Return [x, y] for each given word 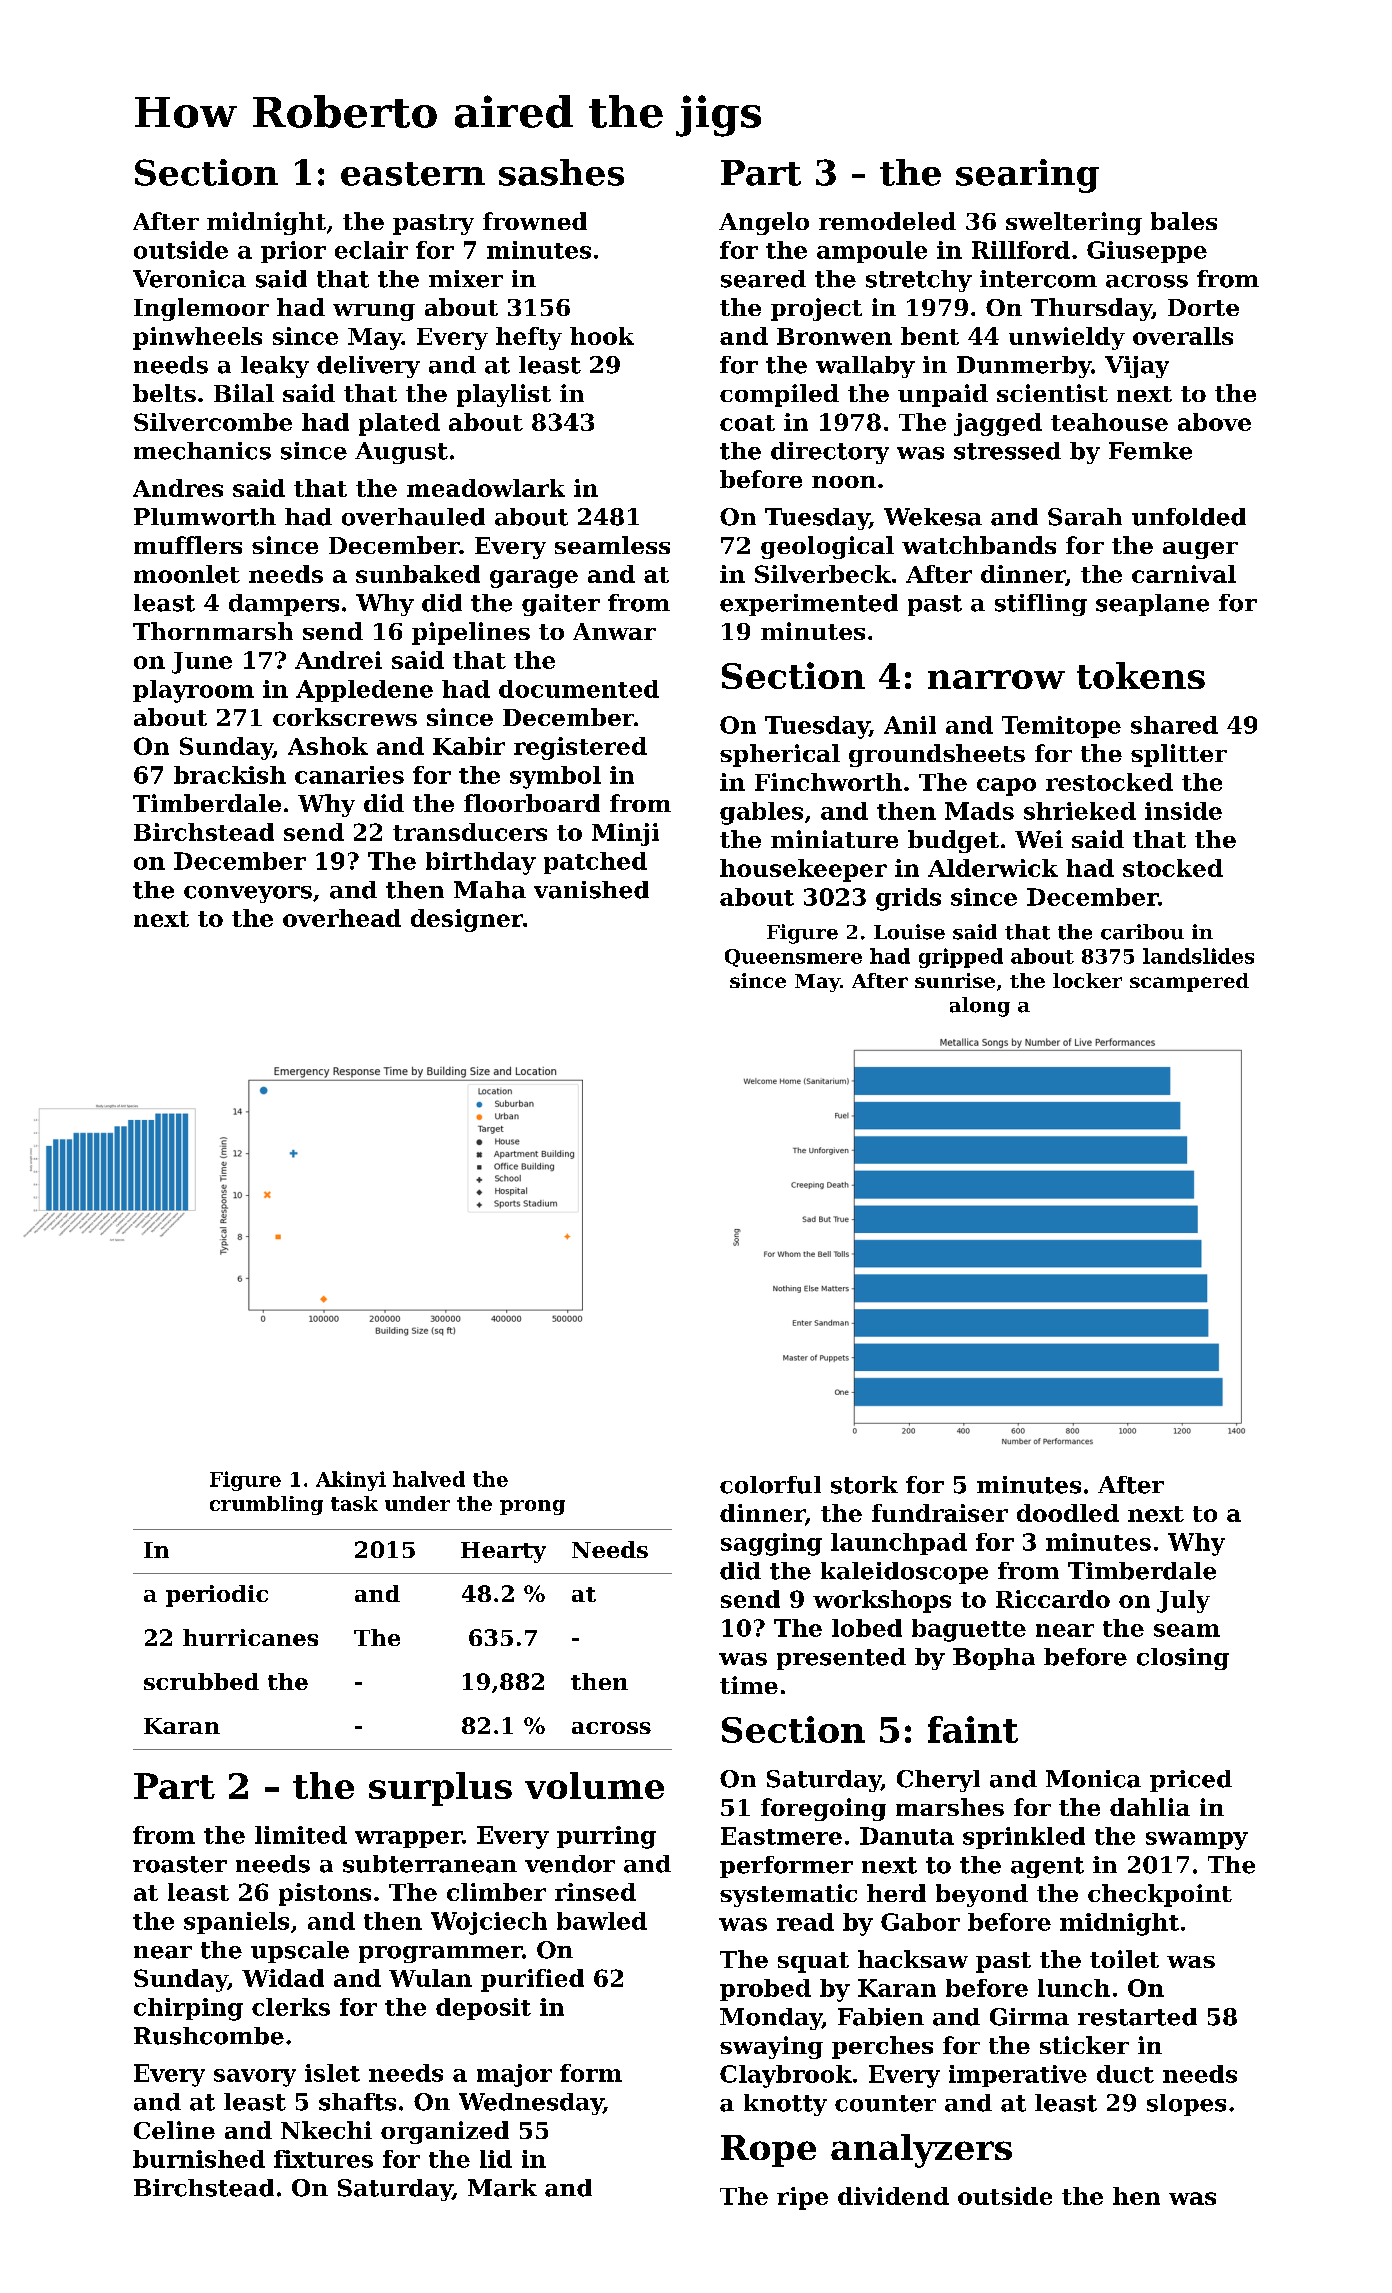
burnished [199, 2159]
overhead [342, 918]
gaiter [561, 605]
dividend [893, 2196]
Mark [502, 2188]
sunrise [955, 980]
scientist [1052, 393]
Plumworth [205, 517]
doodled [1068, 1513]
